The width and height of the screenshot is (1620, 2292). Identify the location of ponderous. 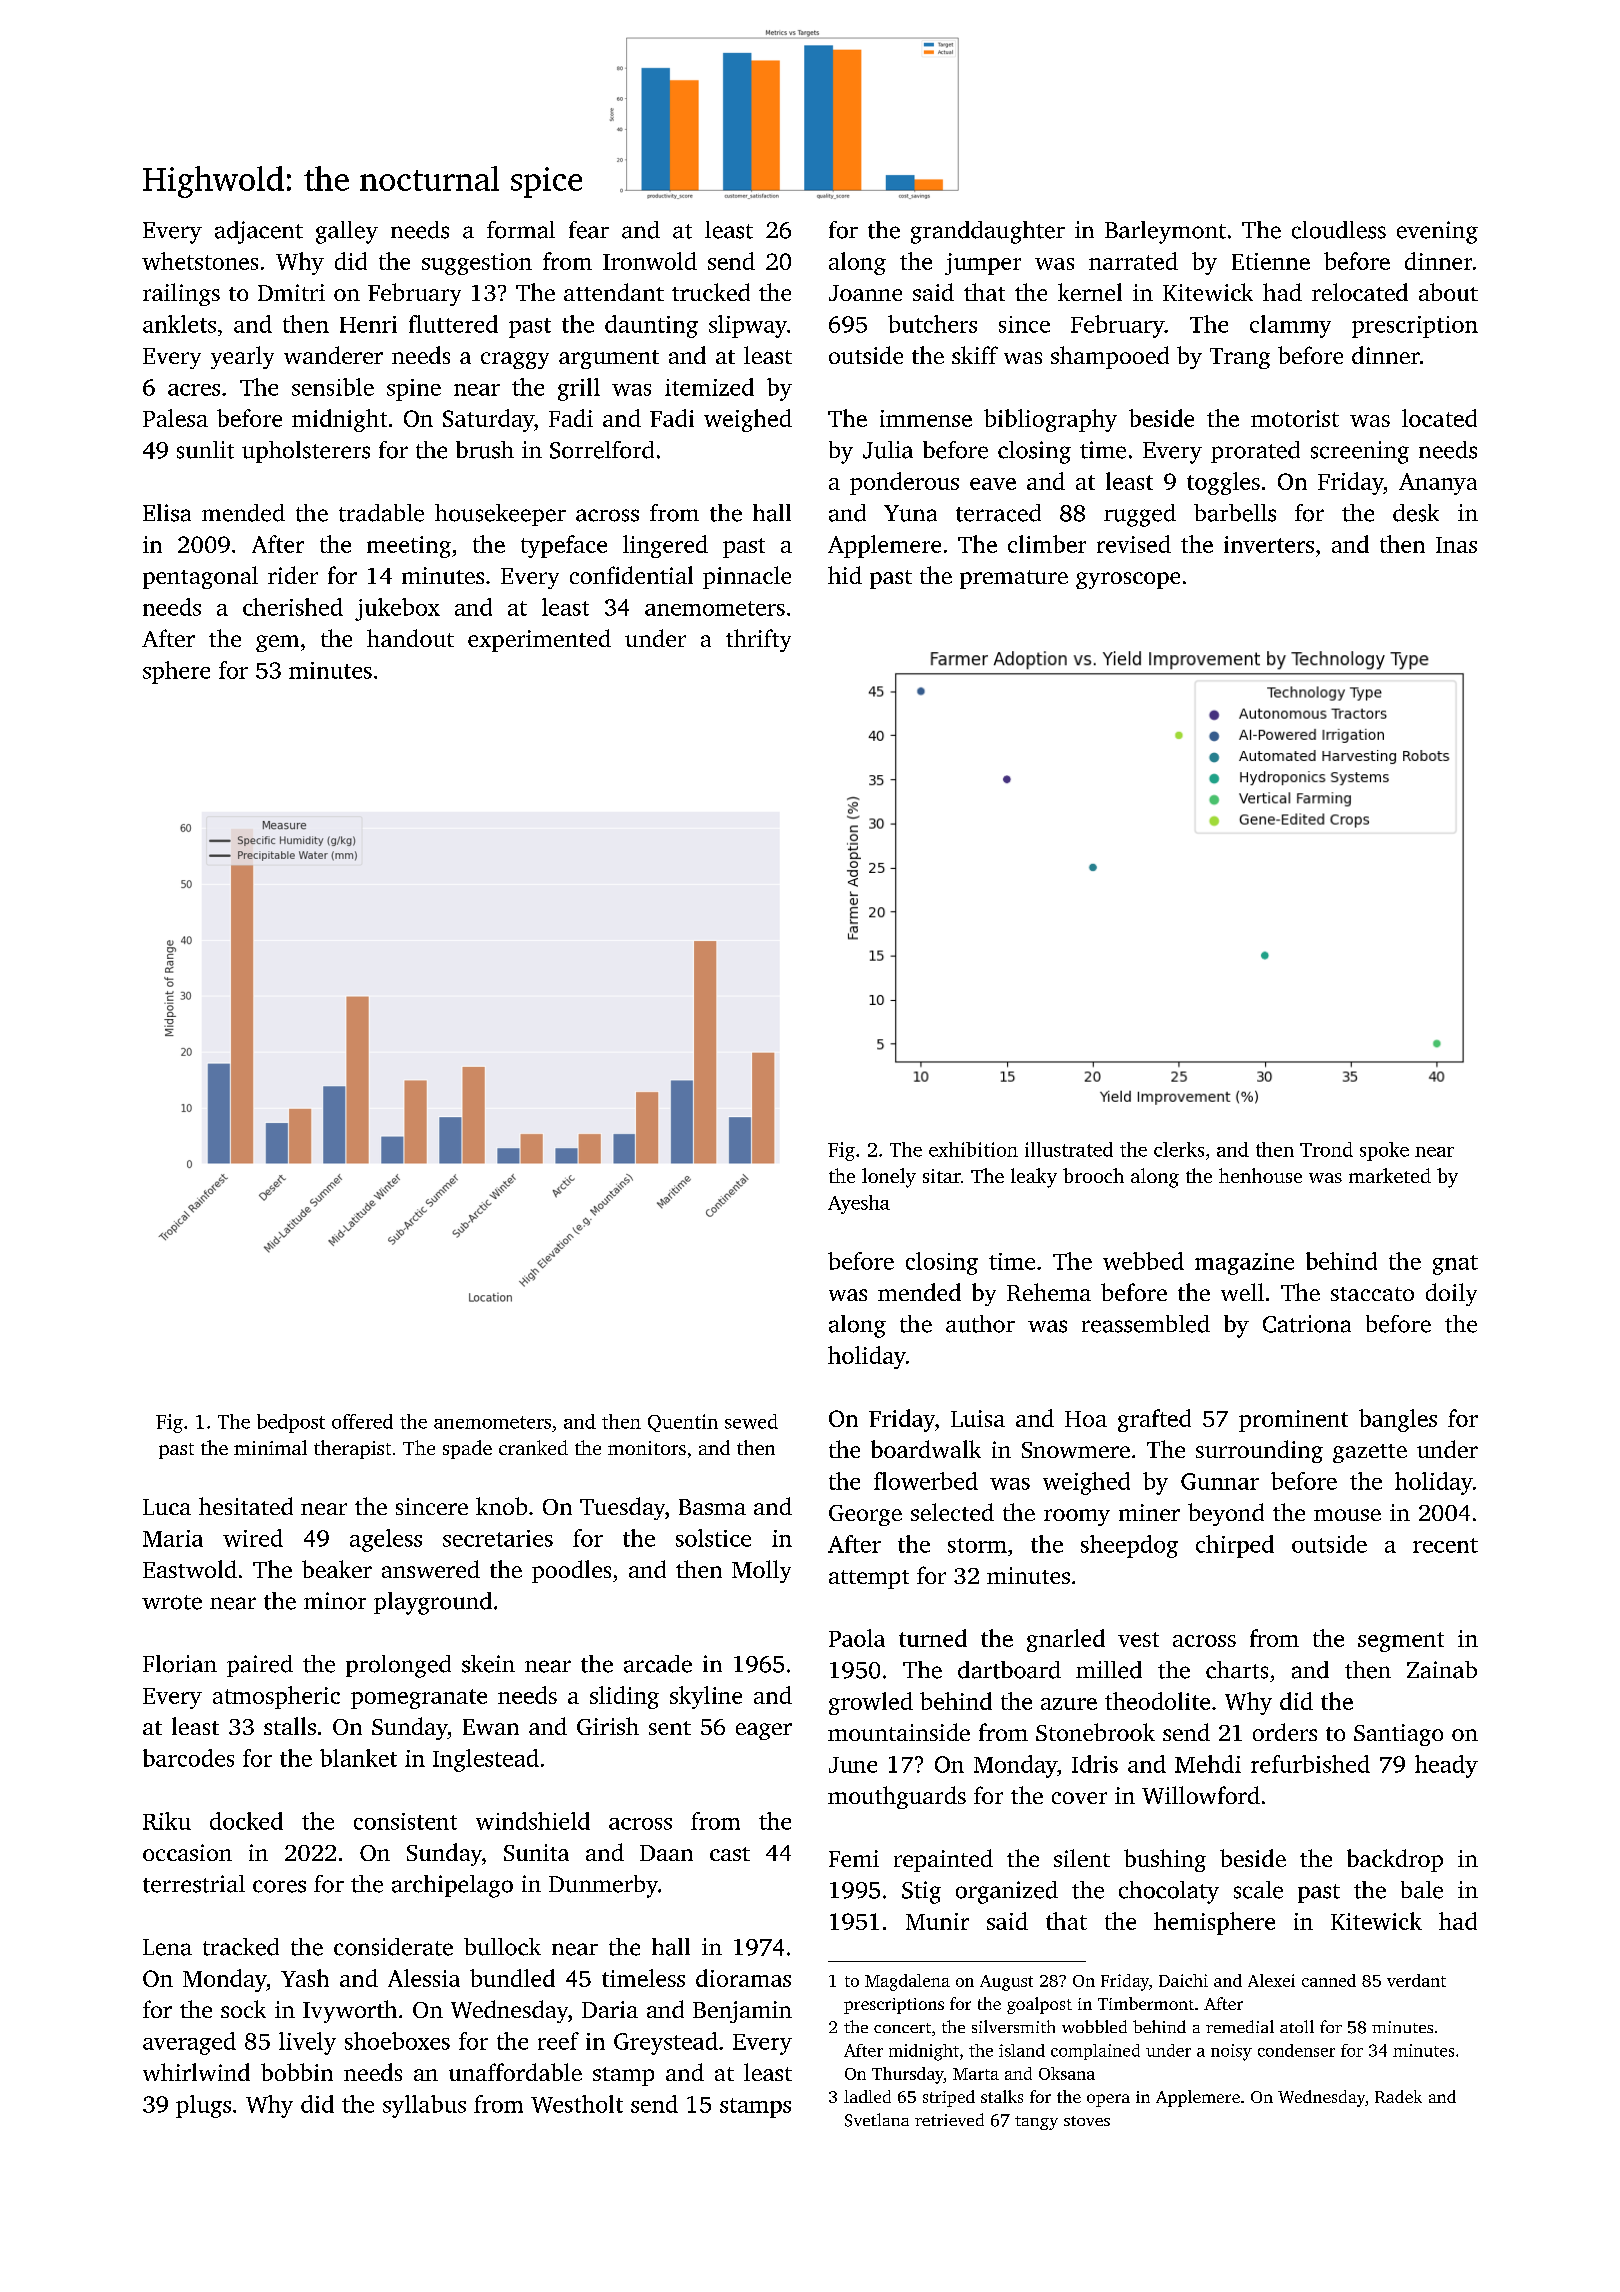
(904, 483).
